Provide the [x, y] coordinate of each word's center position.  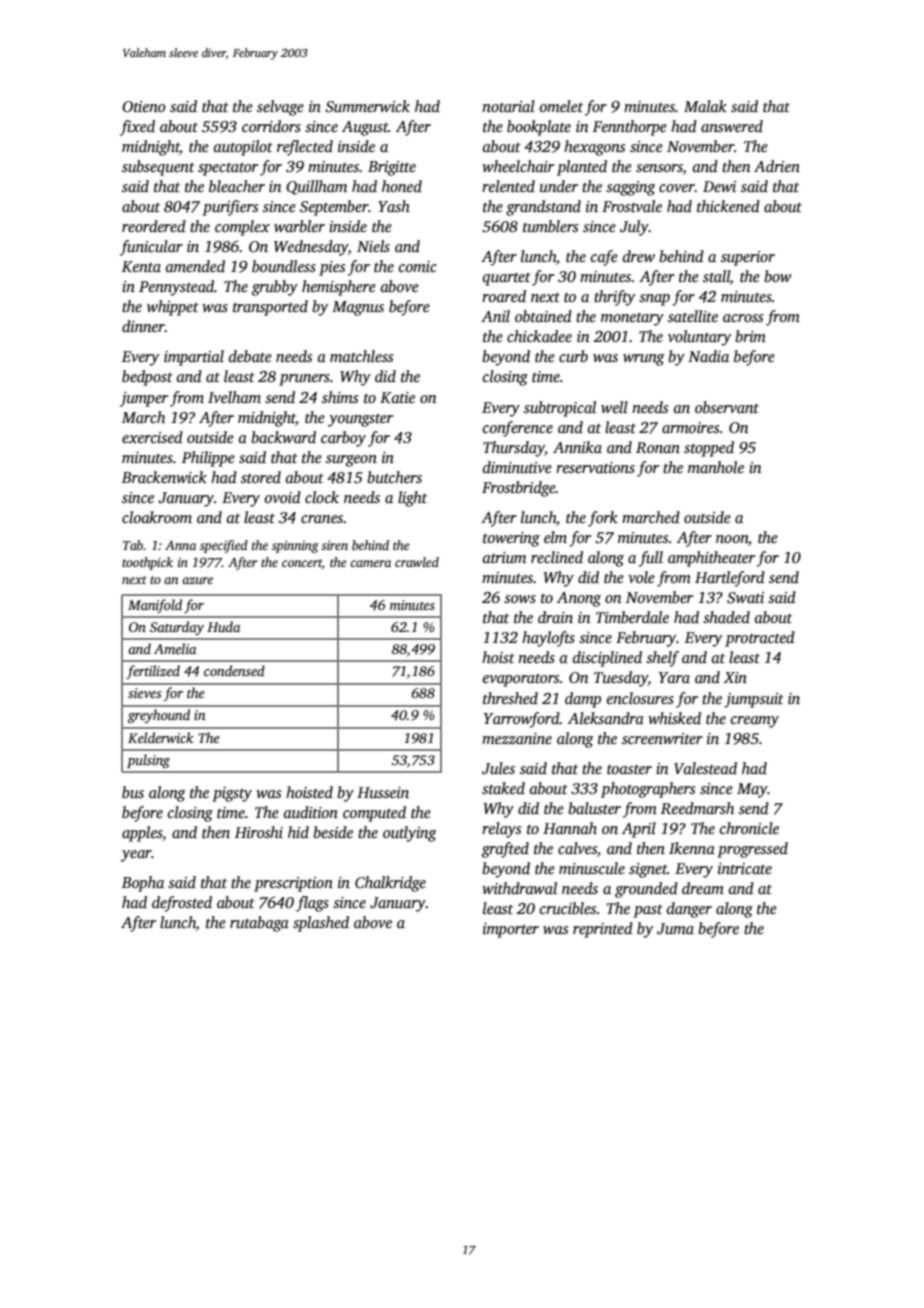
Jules [498, 768]
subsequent [158, 168]
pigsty [232, 794]
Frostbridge [519, 489]
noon [732, 539]
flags [312, 904]
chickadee [539, 336]
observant [727, 407]
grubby [275, 288]
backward [283, 437]
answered [732, 126]
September [334, 208]
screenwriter [662, 738]
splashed [321, 924]
